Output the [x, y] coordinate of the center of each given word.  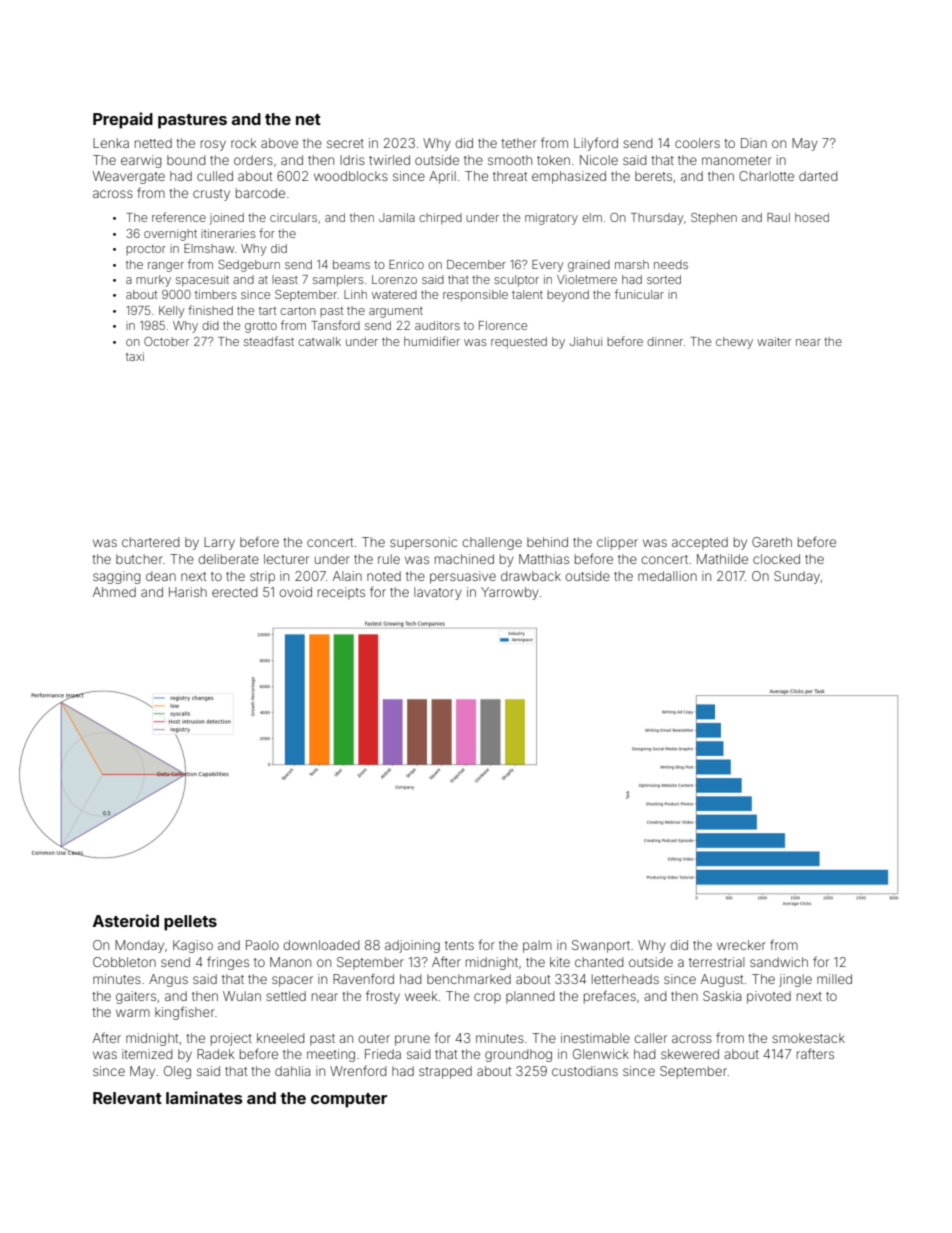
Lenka [111, 143]
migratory [551, 219]
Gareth [772, 542]
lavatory [438, 593]
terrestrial [717, 962]
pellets [190, 923]
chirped [440, 219]
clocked [776, 559]
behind [547, 542]
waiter [774, 341]
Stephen [714, 218]
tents [459, 945]
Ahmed [114, 592]
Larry [219, 543]
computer [349, 1100]
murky [153, 281]
